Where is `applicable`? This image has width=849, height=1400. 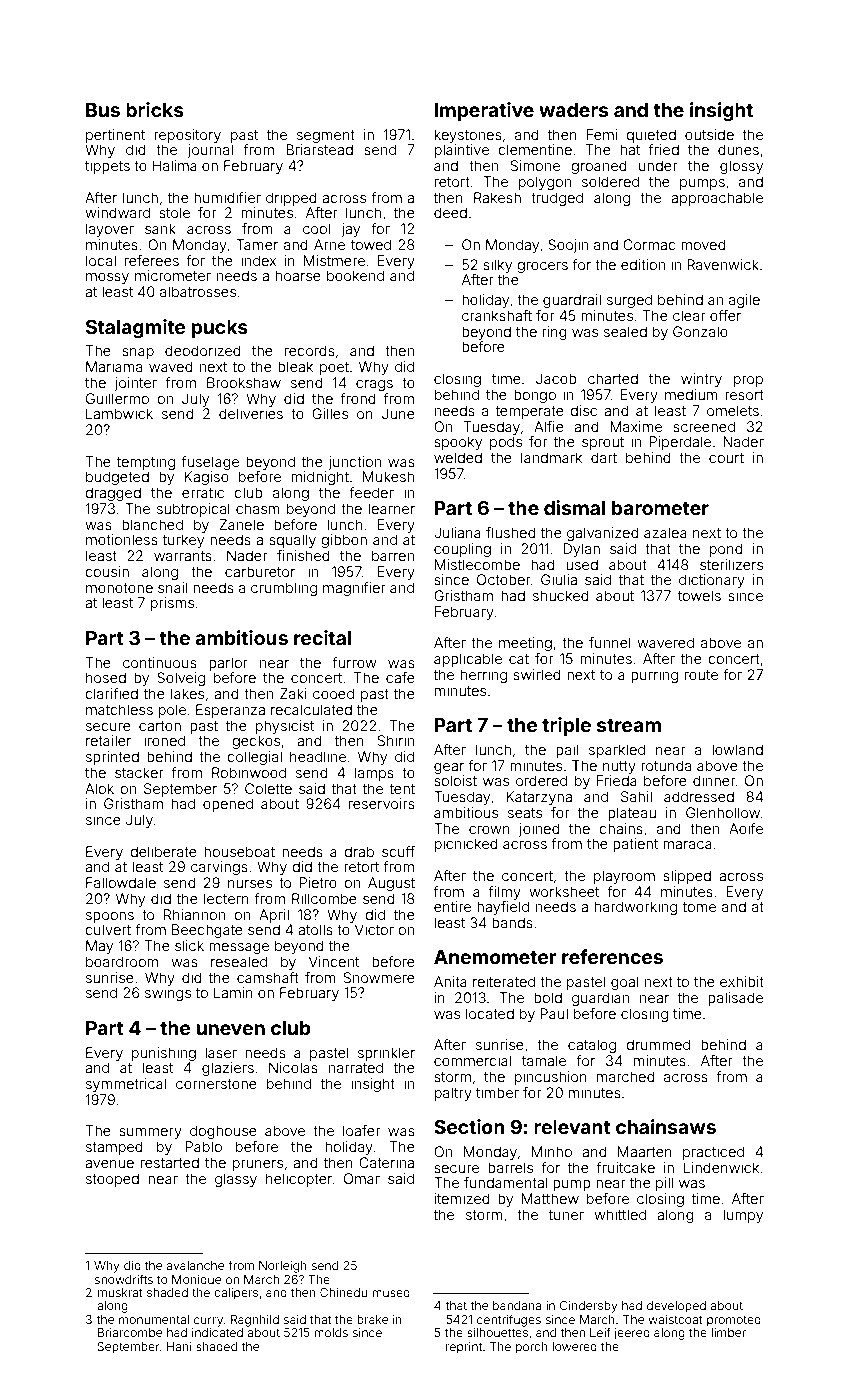
applicable is located at coordinates (468, 660).
